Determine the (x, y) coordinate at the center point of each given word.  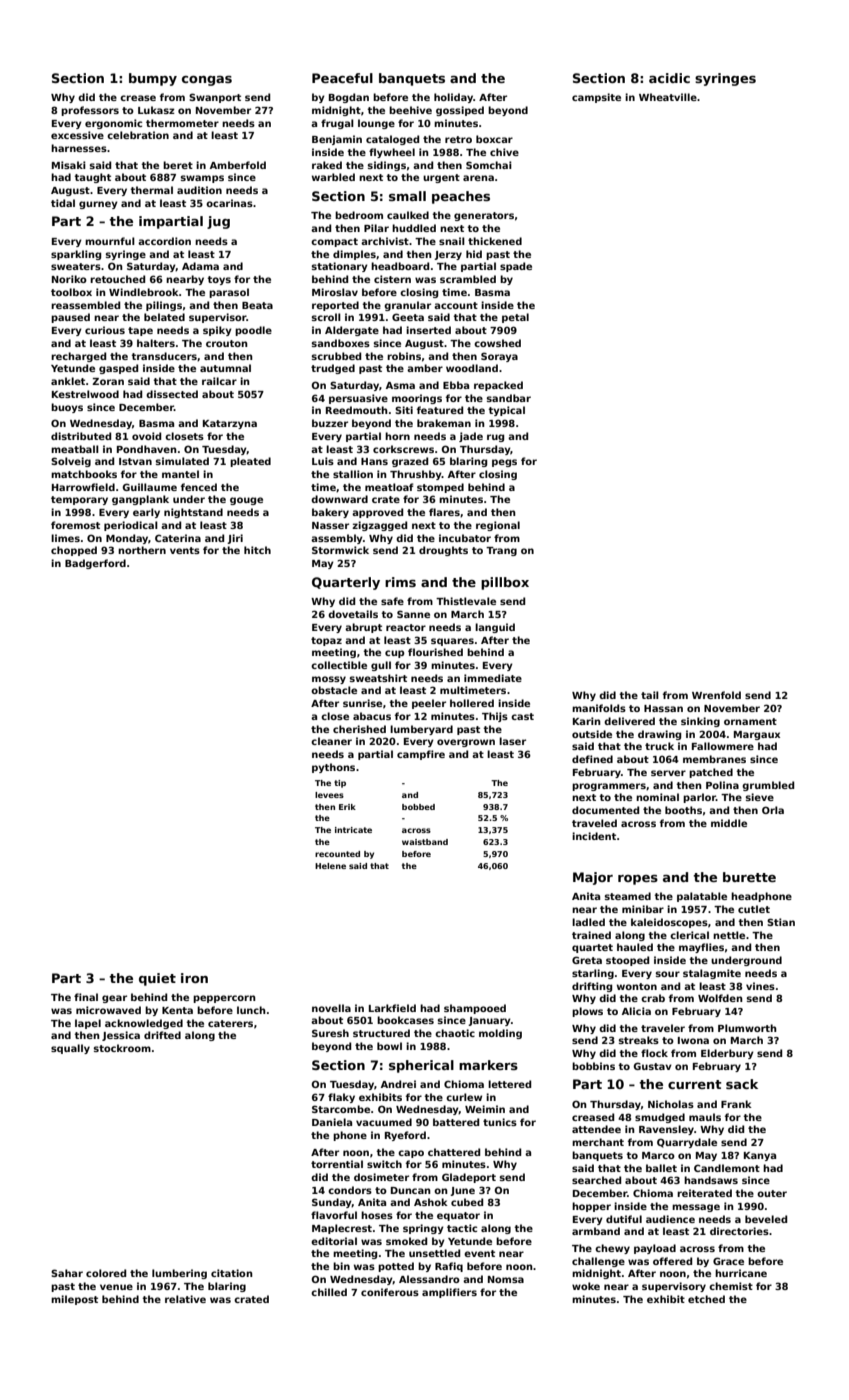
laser (512, 741)
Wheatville (668, 97)
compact (334, 242)
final (86, 997)
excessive (77, 135)
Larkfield (392, 1008)
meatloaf (389, 487)
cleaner (331, 741)
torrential (337, 1164)
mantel (180, 474)
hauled (635, 947)
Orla (773, 810)
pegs (504, 463)
